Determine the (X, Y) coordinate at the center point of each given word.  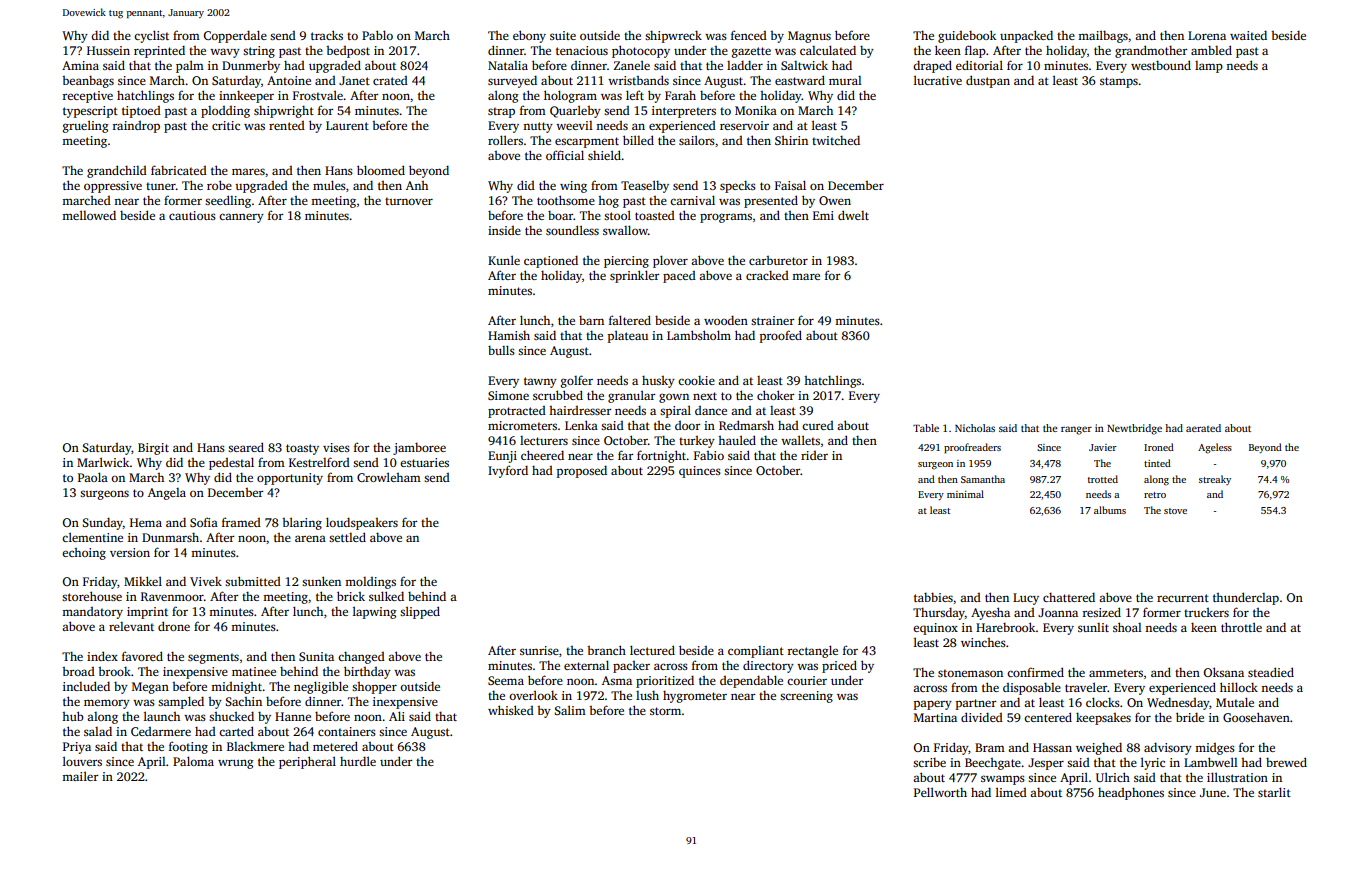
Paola (93, 477)
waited (1248, 35)
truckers (1206, 612)
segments (213, 658)
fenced (749, 35)
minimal (965, 494)
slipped (420, 612)
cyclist (151, 36)
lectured (652, 650)
